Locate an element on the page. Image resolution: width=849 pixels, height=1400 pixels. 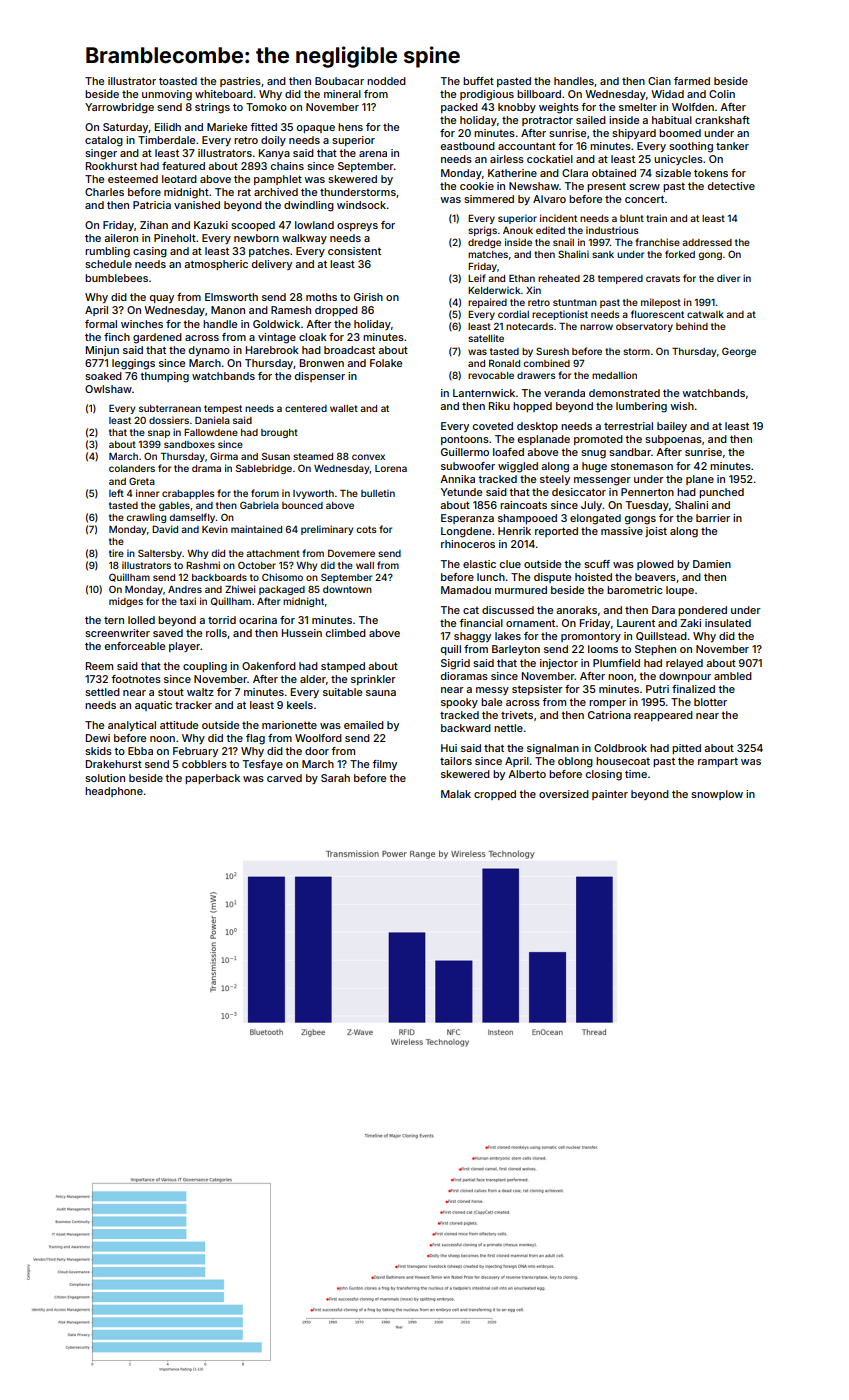
cravats is located at coordinates (663, 278).
